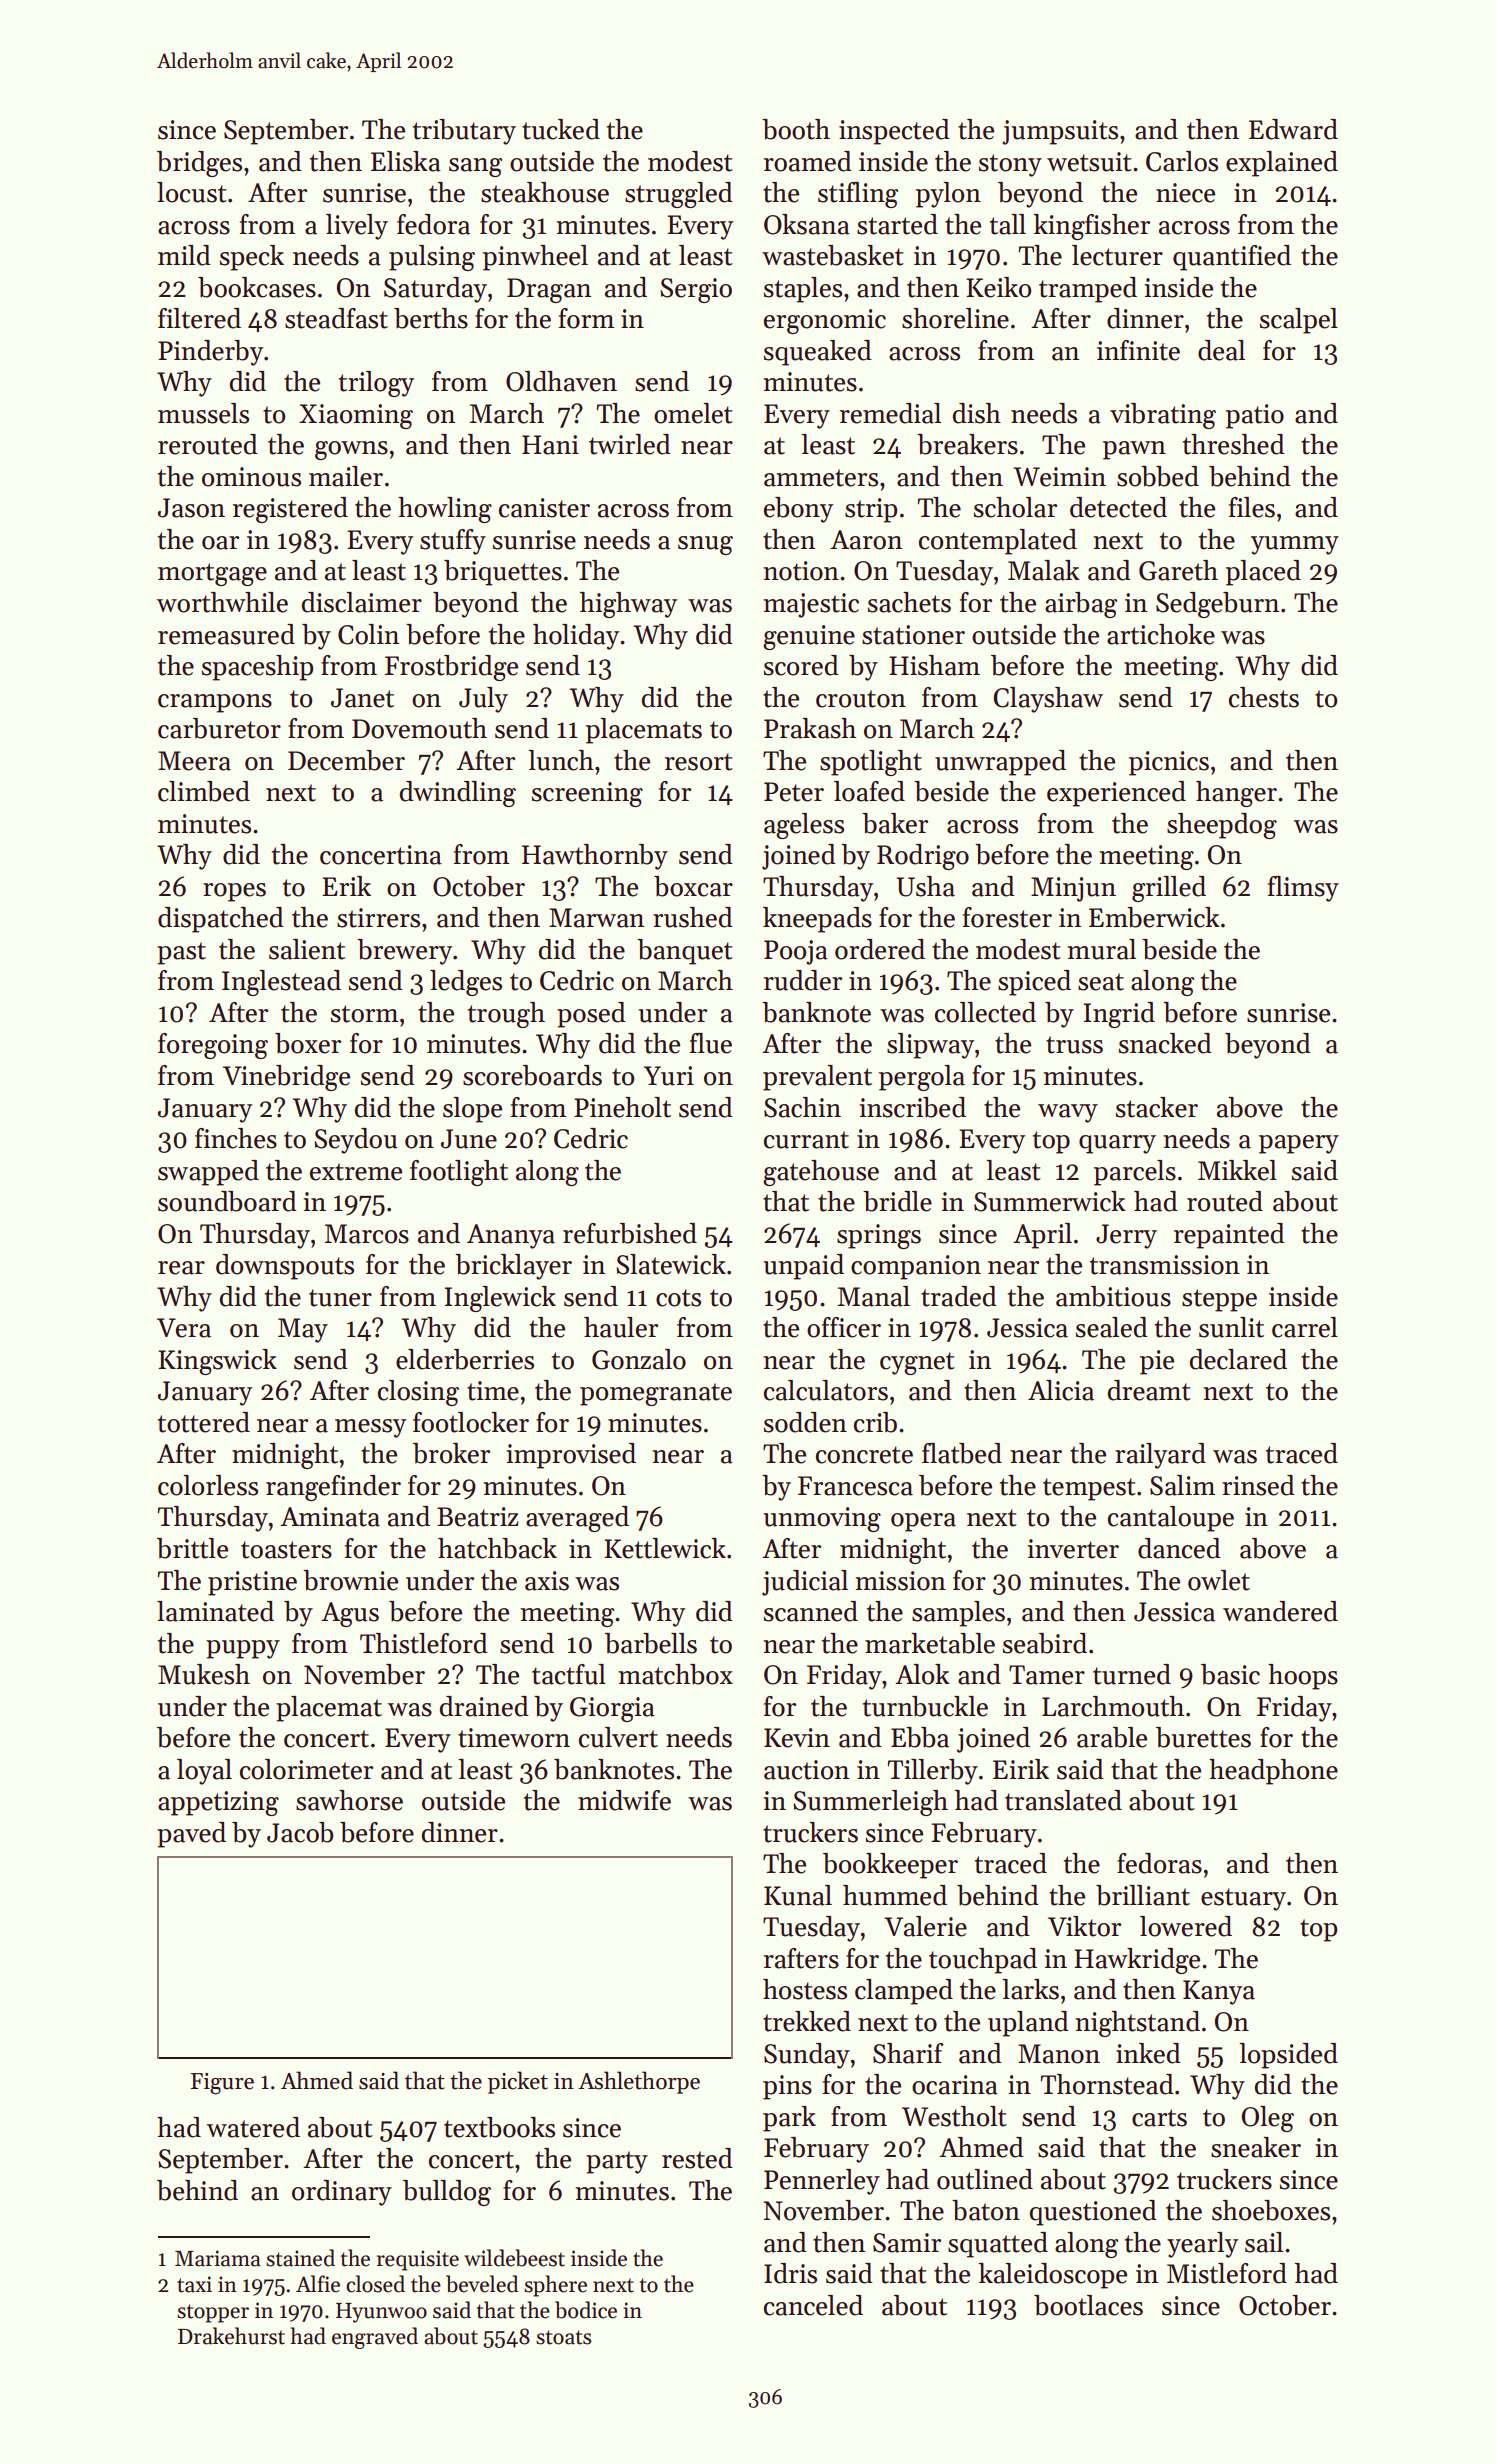  What do you see at coordinates (699, 762) in the page?
I see `resort` at bounding box center [699, 762].
